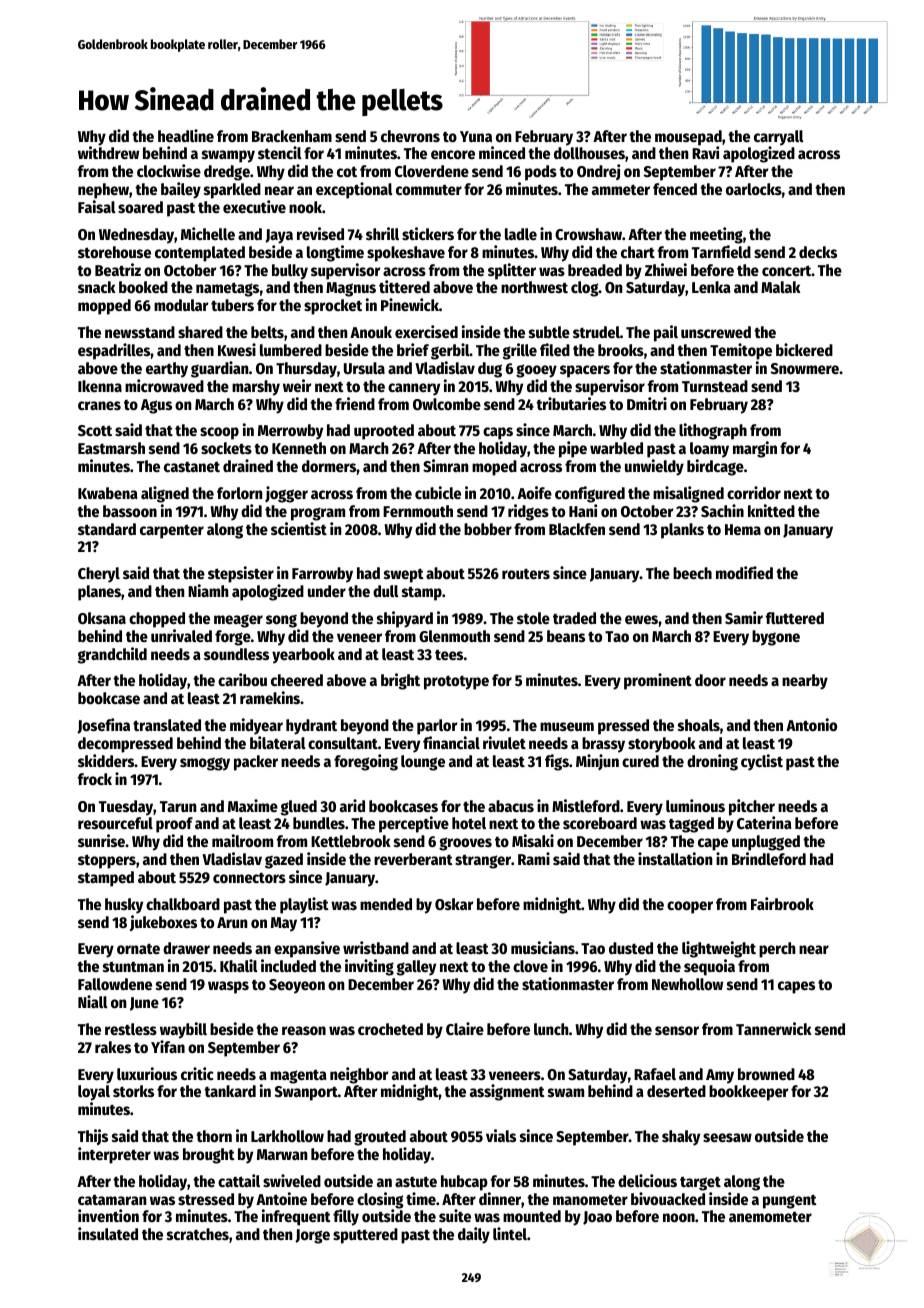 The image size is (924, 1308). Describe the element at coordinates (404, 286) in the screenshot. I see `tittered` at that location.
